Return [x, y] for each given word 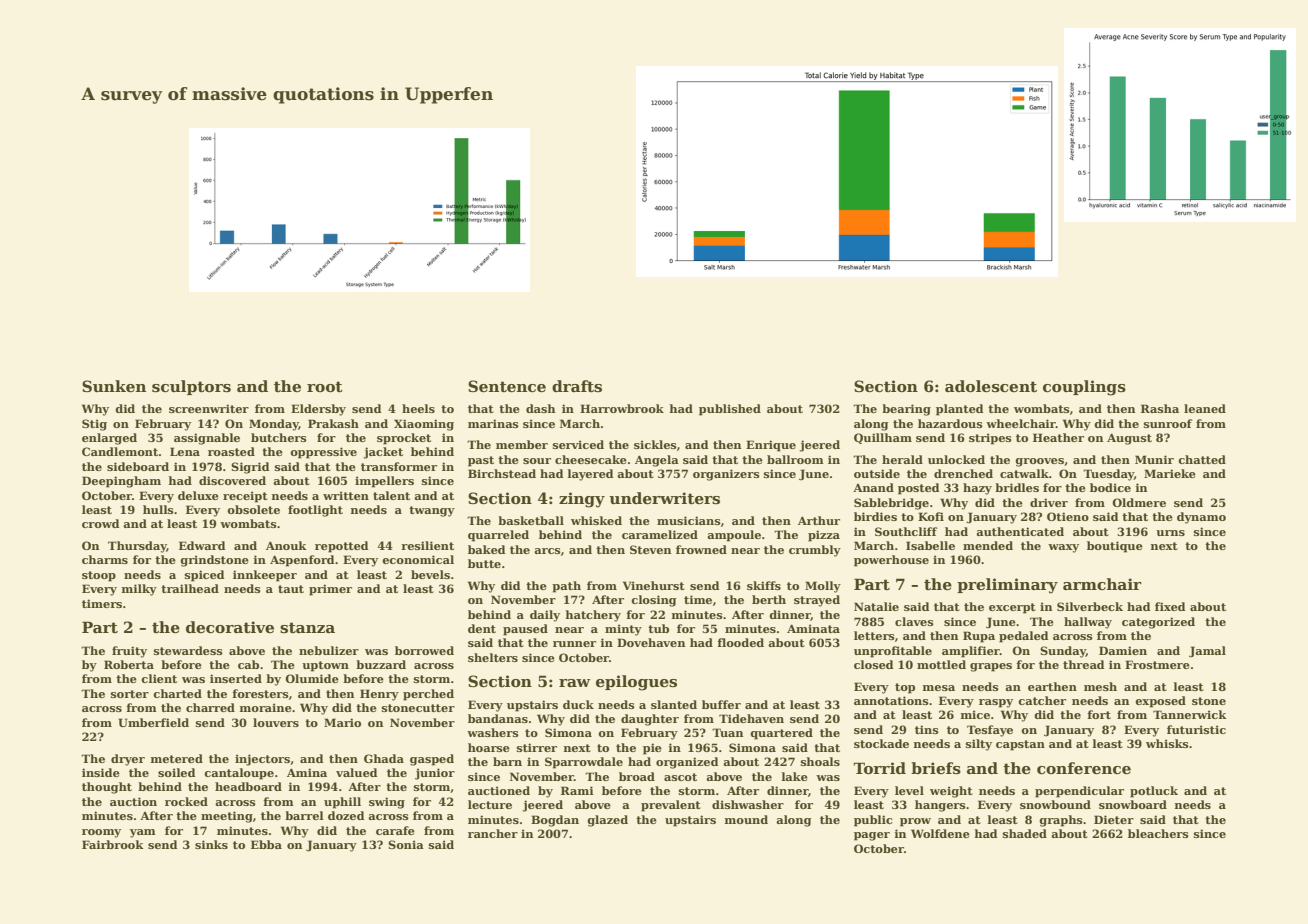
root [325, 386]
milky [139, 590]
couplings [1084, 388]
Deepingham [121, 482]
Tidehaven [751, 718]
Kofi [931, 516]
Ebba [266, 844]
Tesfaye [990, 731]
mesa [939, 688]
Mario [342, 722]
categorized [1158, 623]
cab [248, 664]
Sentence [507, 386]
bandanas [498, 718]
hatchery [593, 616]
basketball [531, 520]
